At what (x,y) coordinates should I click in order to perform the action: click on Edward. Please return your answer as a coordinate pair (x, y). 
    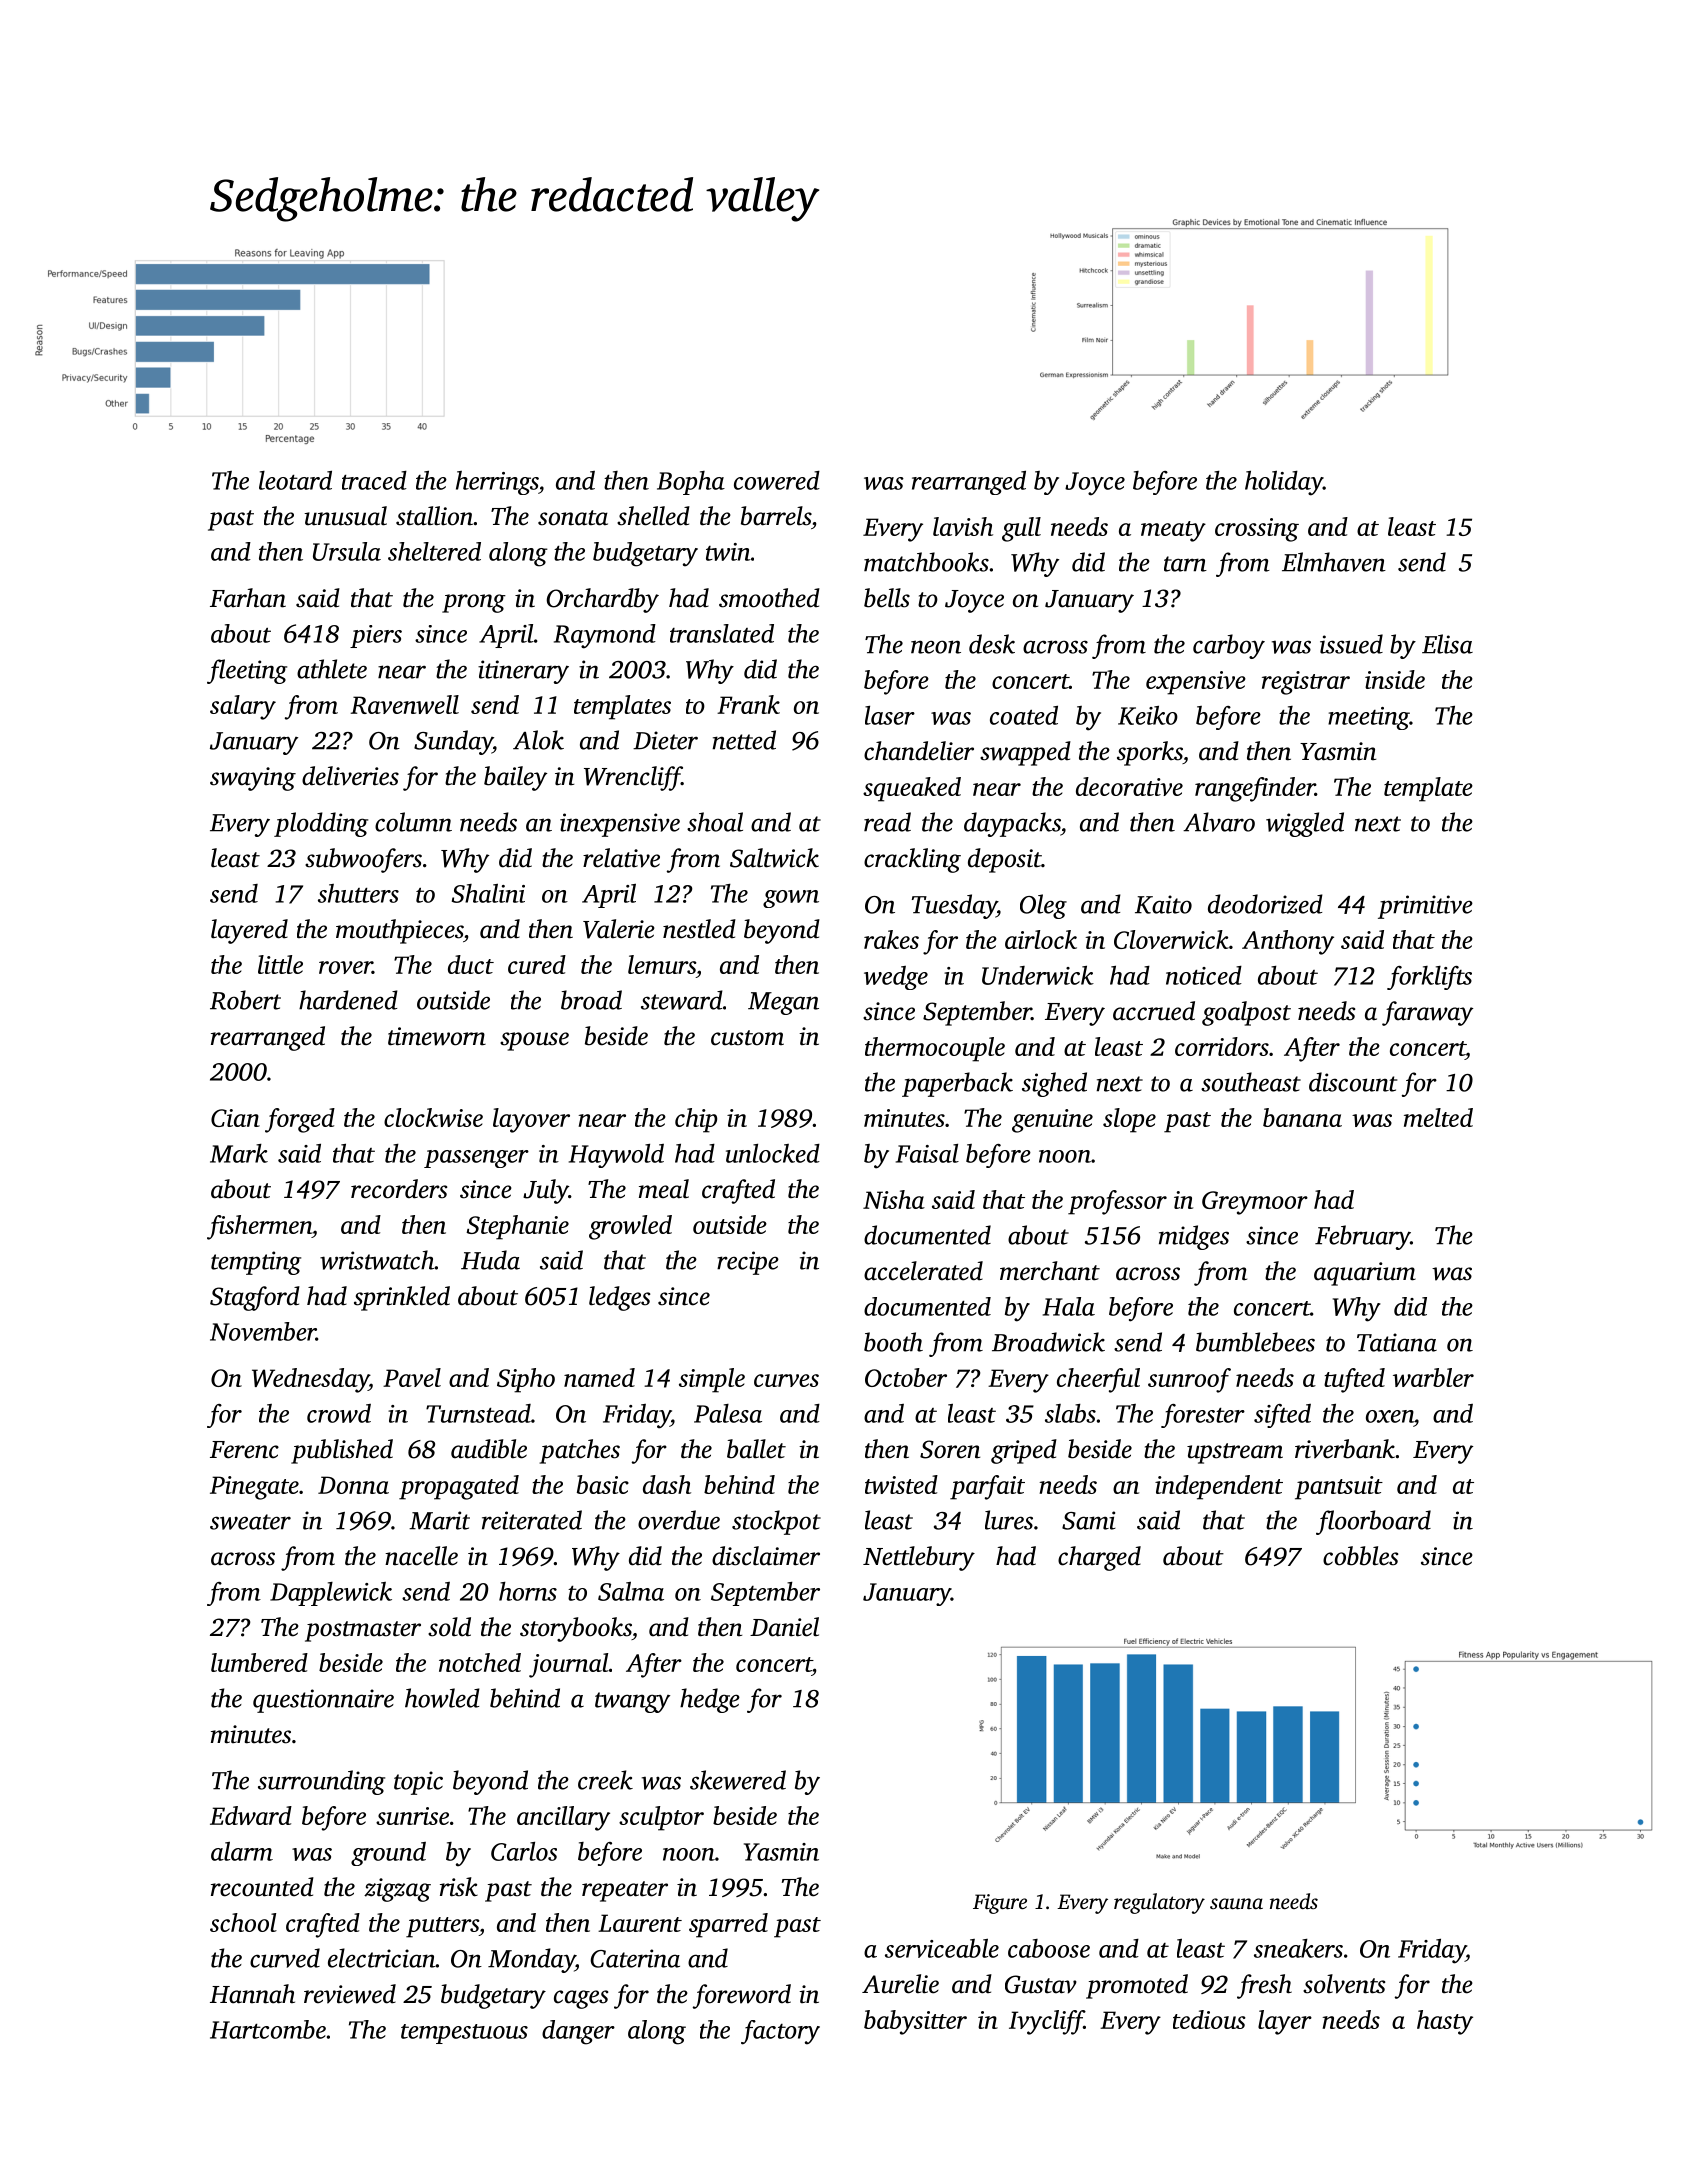
    Looking at the image, I should click on (251, 1815).
